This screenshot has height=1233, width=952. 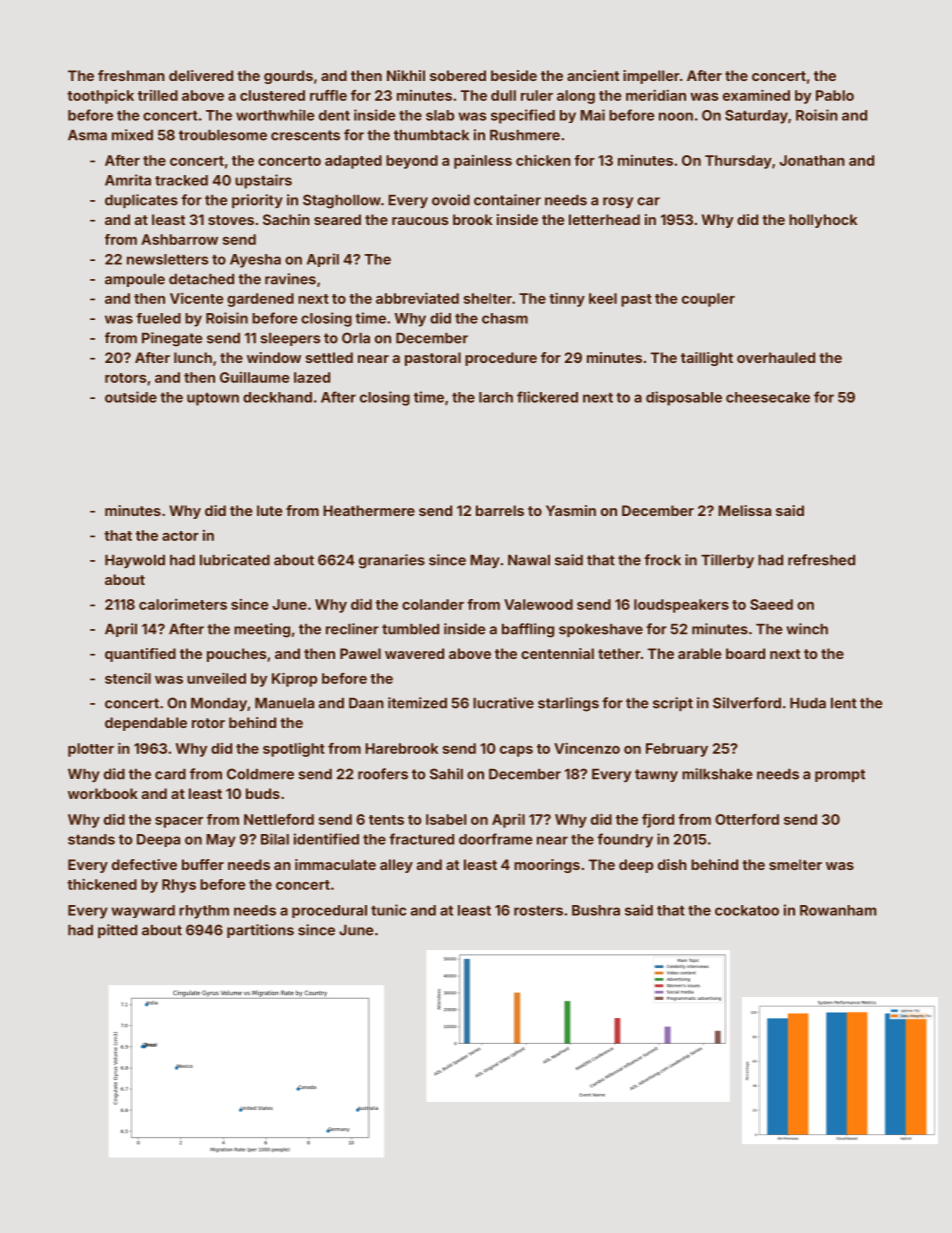 What do you see at coordinates (141, 201) in the screenshot?
I see `duplicates` at bounding box center [141, 201].
